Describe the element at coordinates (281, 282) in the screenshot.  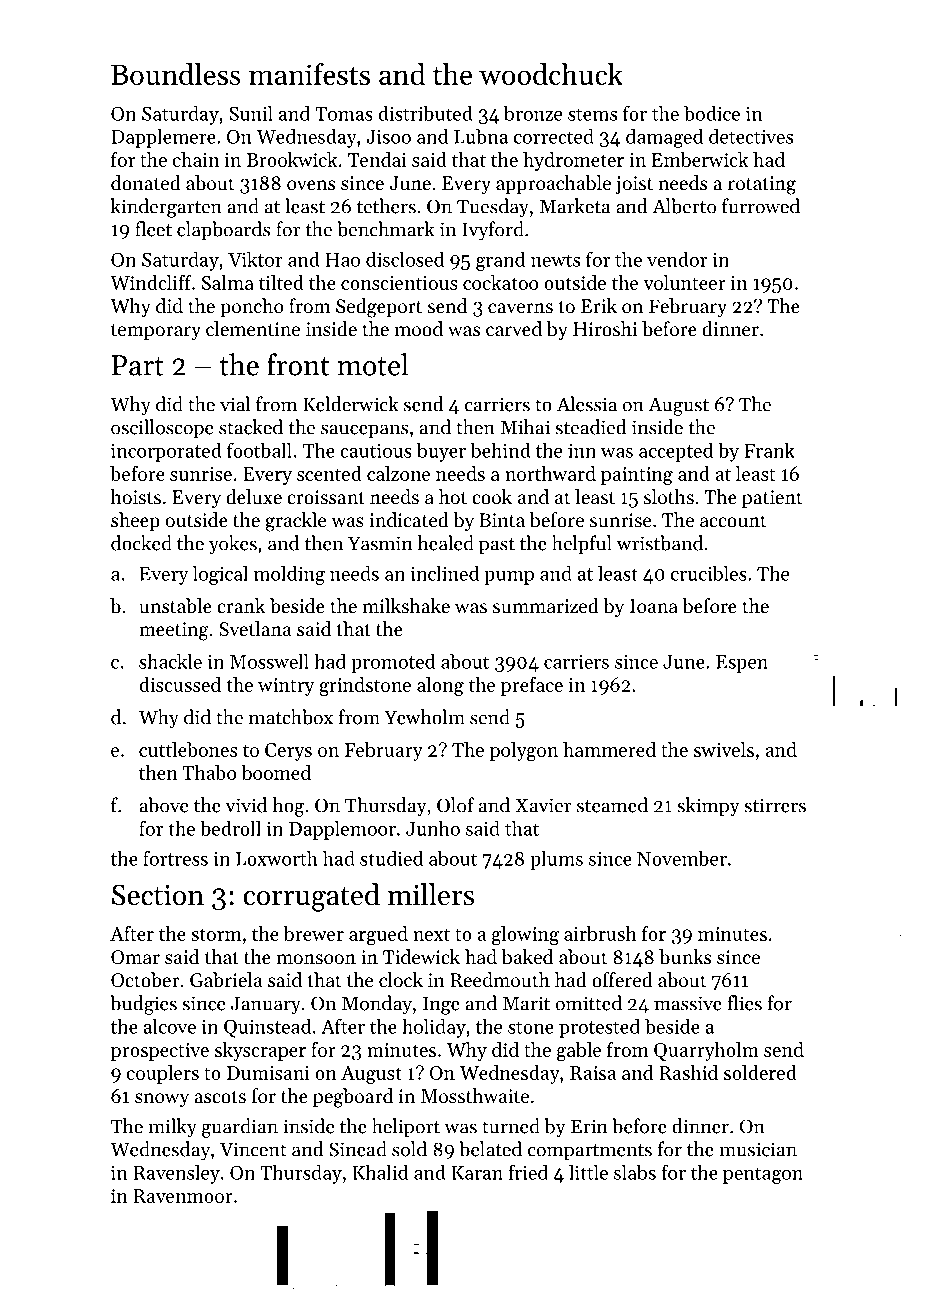
I see `tilted` at that location.
